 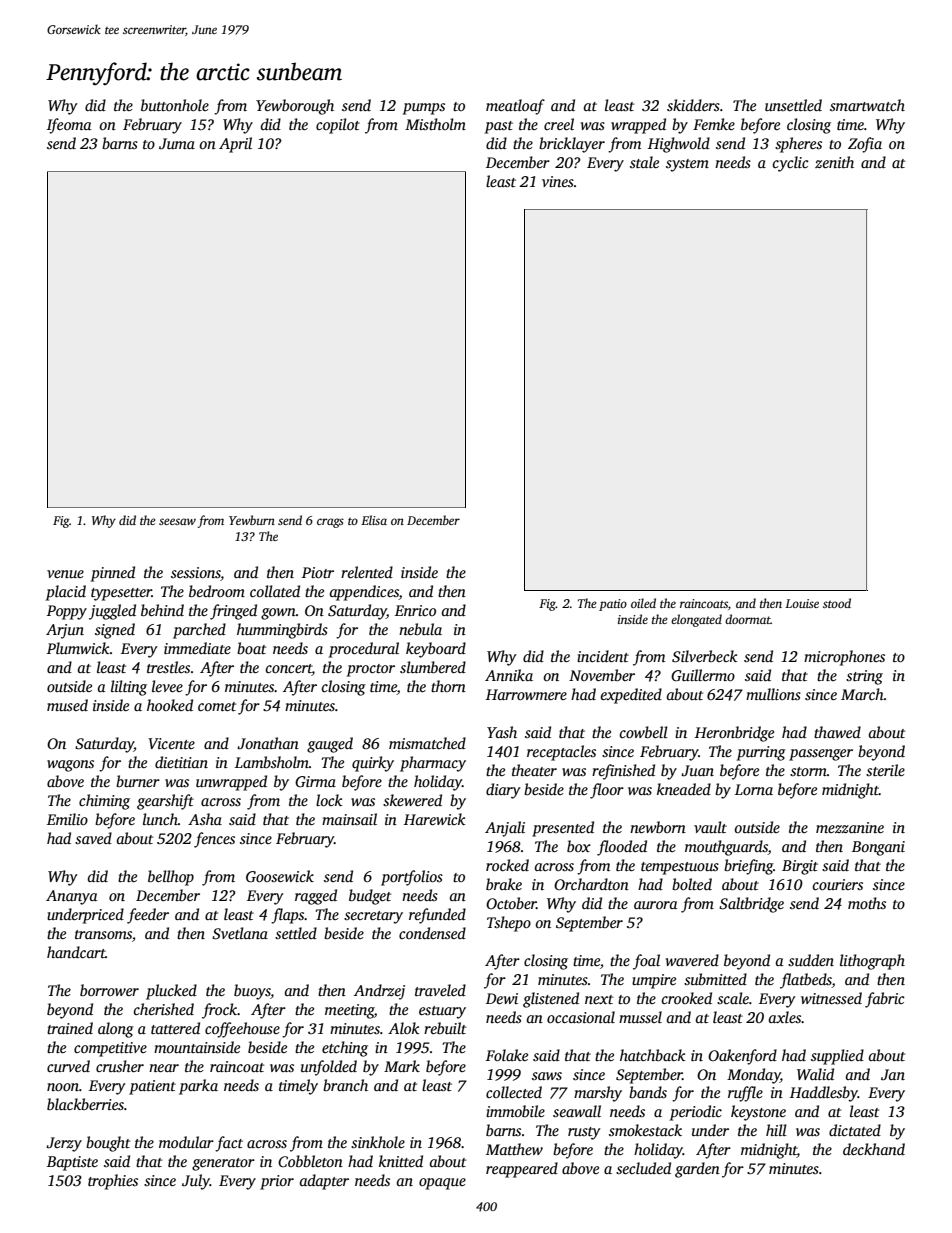 What do you see at coordinates (874, 1149) in the document?
I see `deckhand` at bounding box center [874, 1149].
